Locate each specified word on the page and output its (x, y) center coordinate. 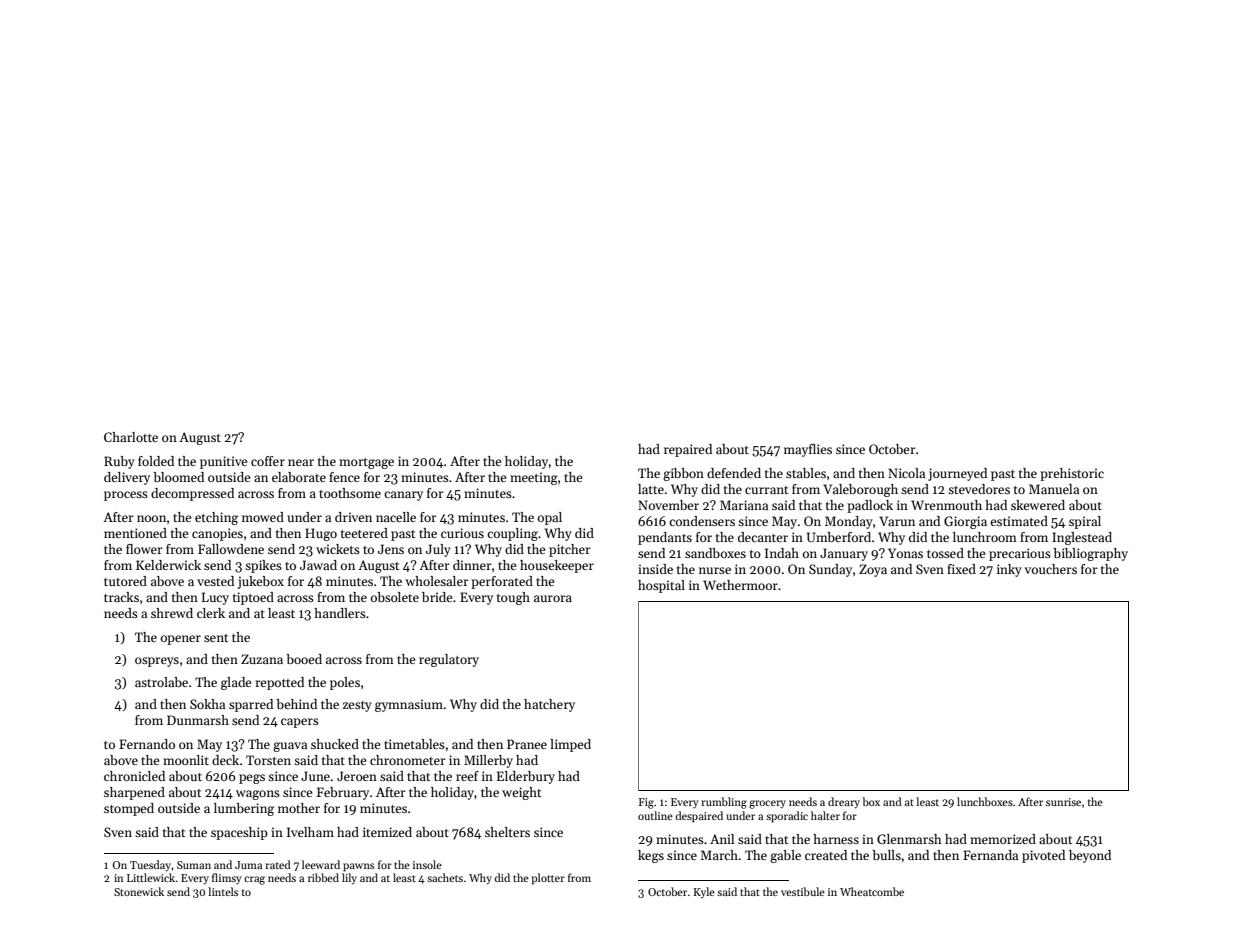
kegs (651, 856)
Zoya (873, 570)
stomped (129, 809)
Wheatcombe (872, 891)
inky (1009, 570)
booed (304, 659)
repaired (688, 450)
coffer (268, 461)
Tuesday (150, 866)
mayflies (808, 450)
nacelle (396, 517)
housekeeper (557, 566)
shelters (507, 832)
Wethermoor (740, 585)
